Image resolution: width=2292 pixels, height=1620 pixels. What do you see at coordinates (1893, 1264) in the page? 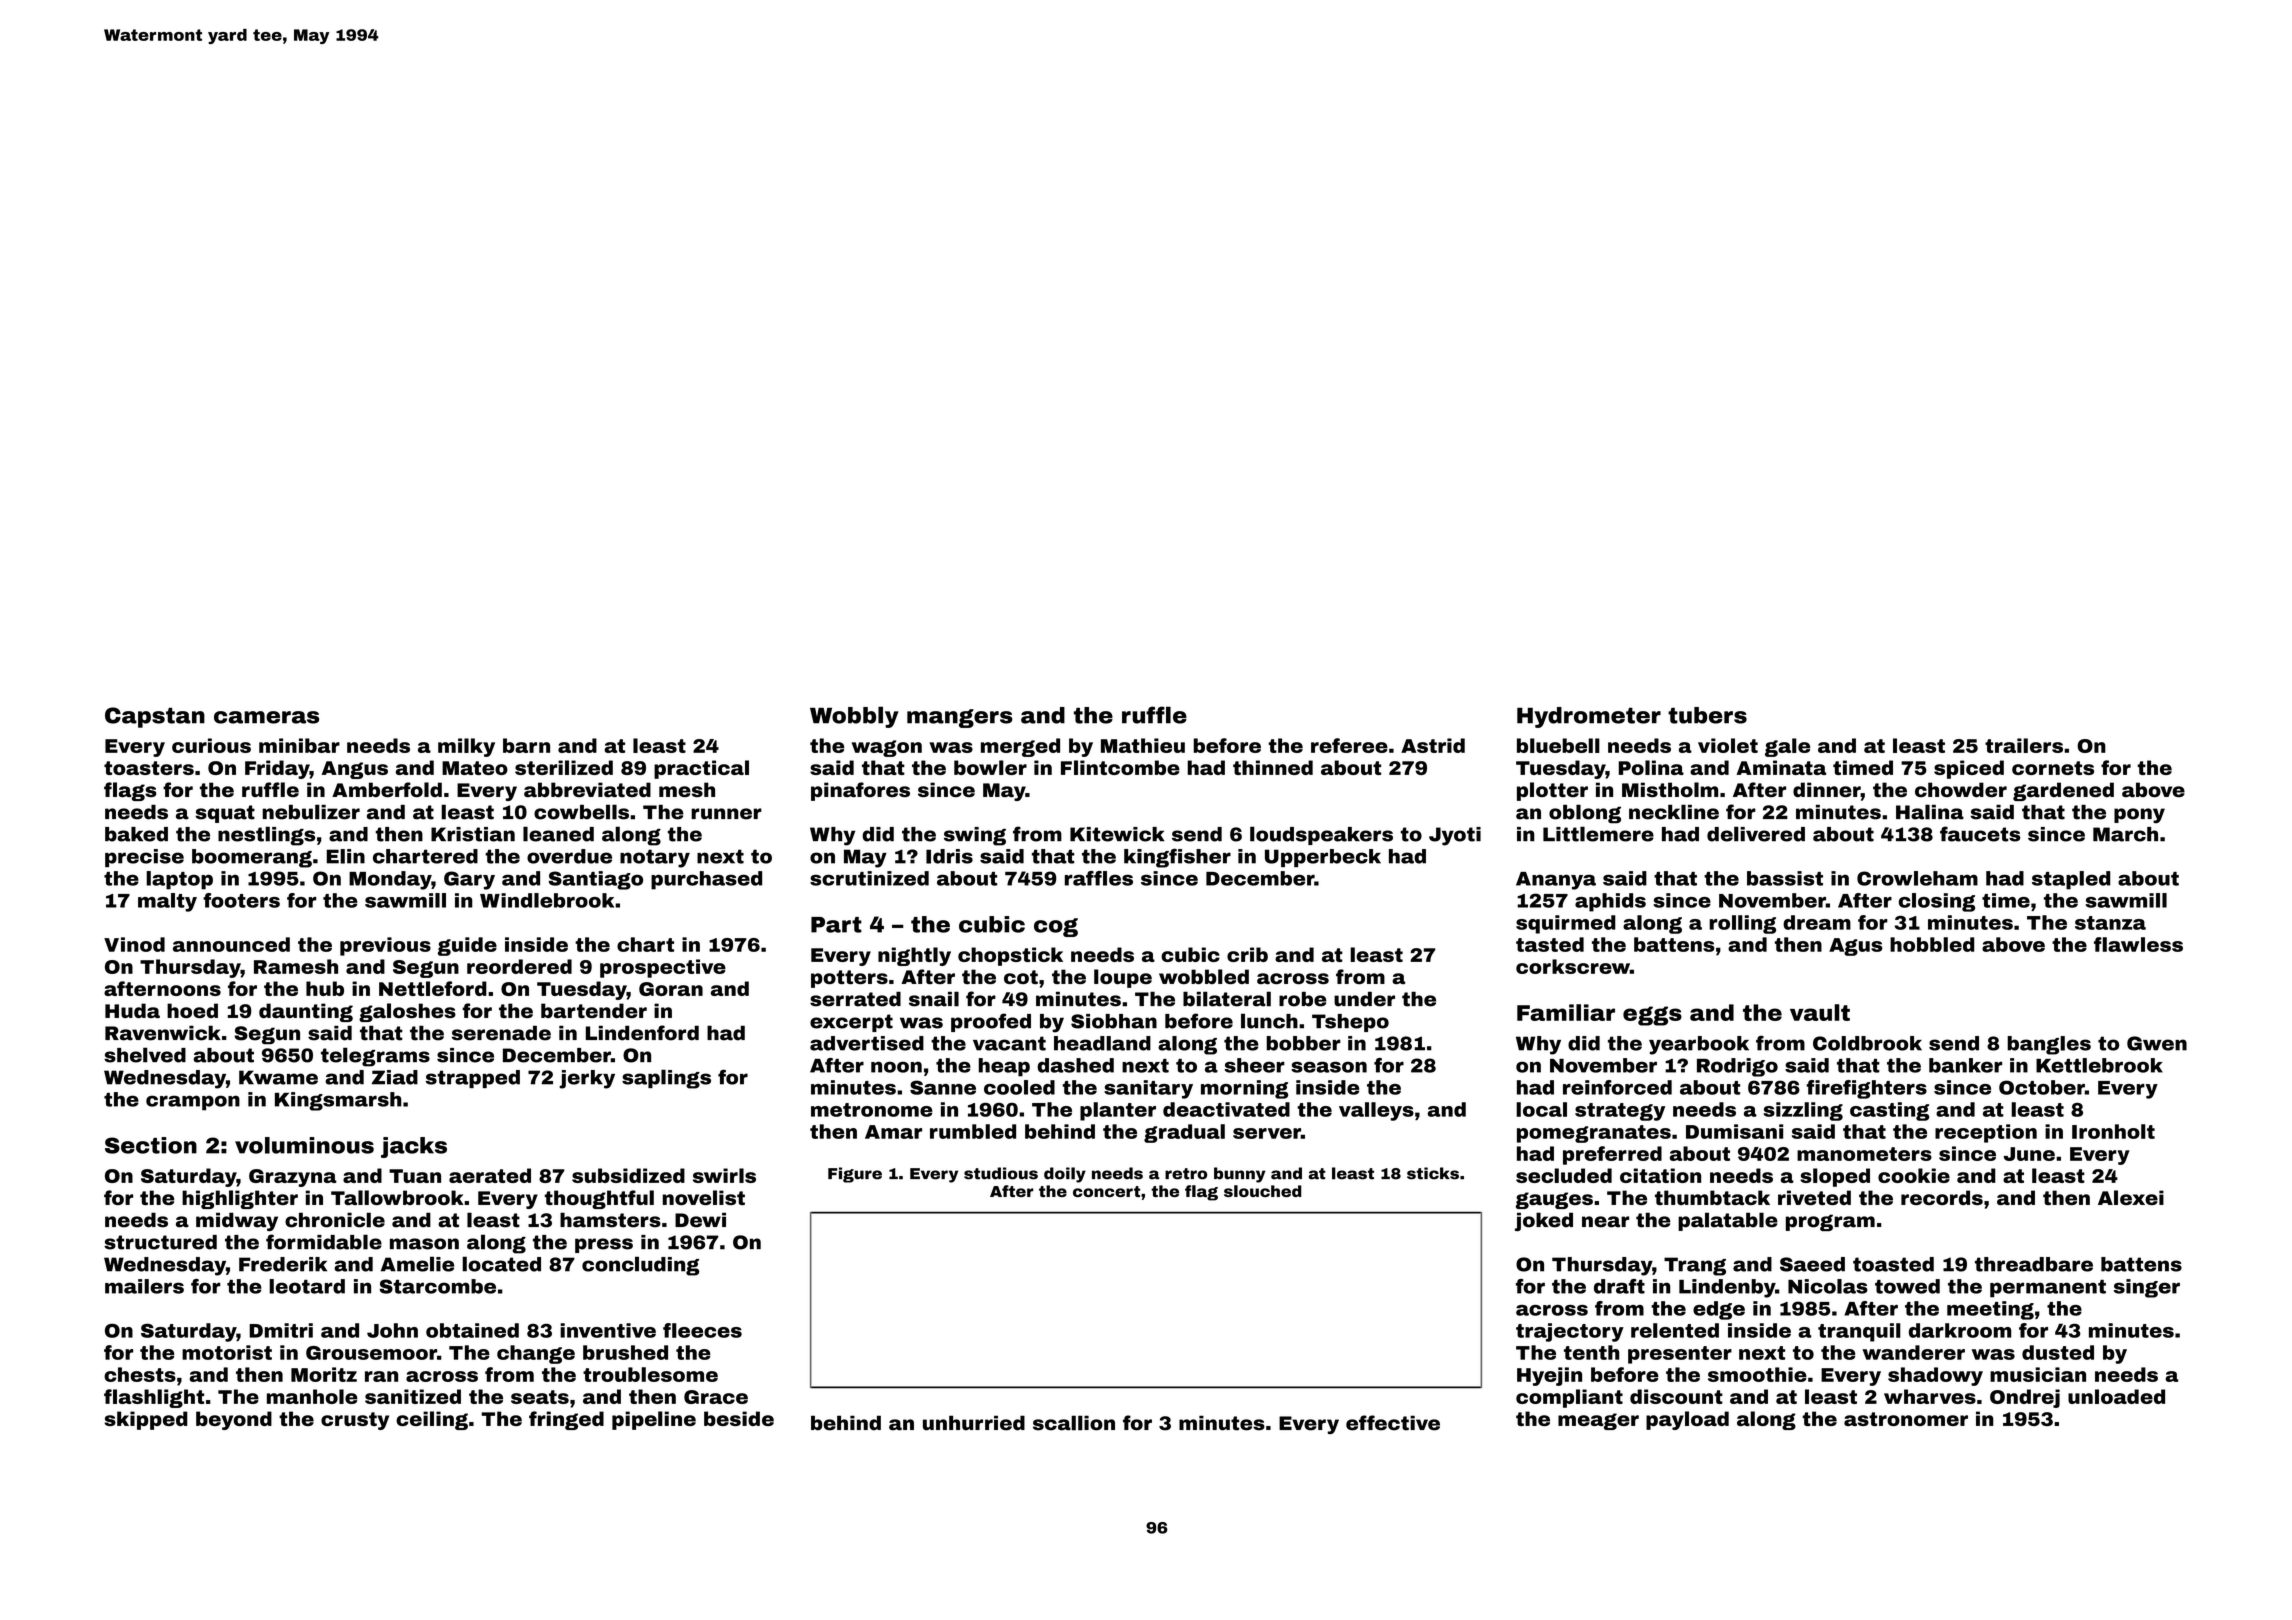
I see `toasted` at bounding box center [1893, 1264].
